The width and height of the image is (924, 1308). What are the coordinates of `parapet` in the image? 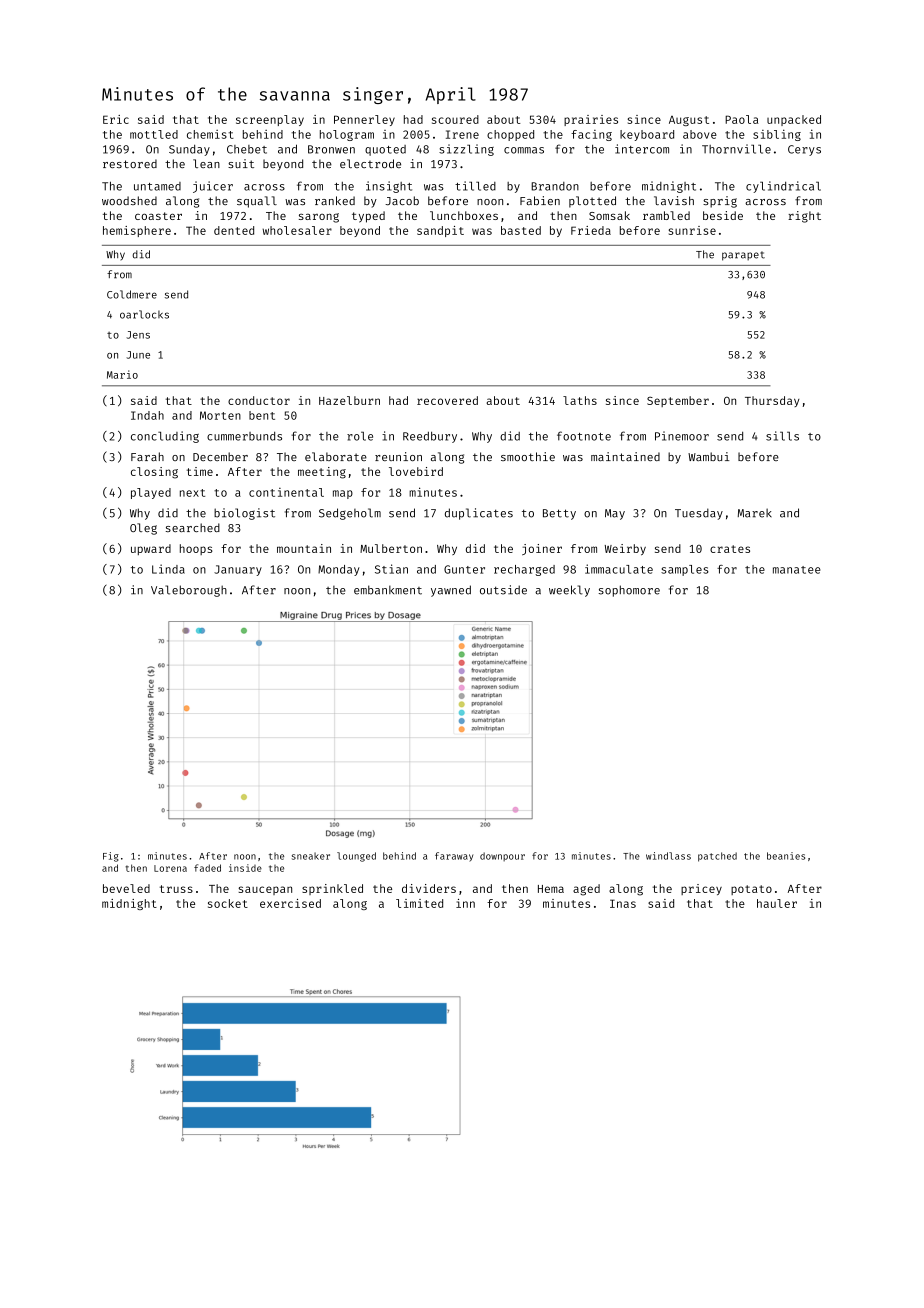 It's located at (743, 256).
